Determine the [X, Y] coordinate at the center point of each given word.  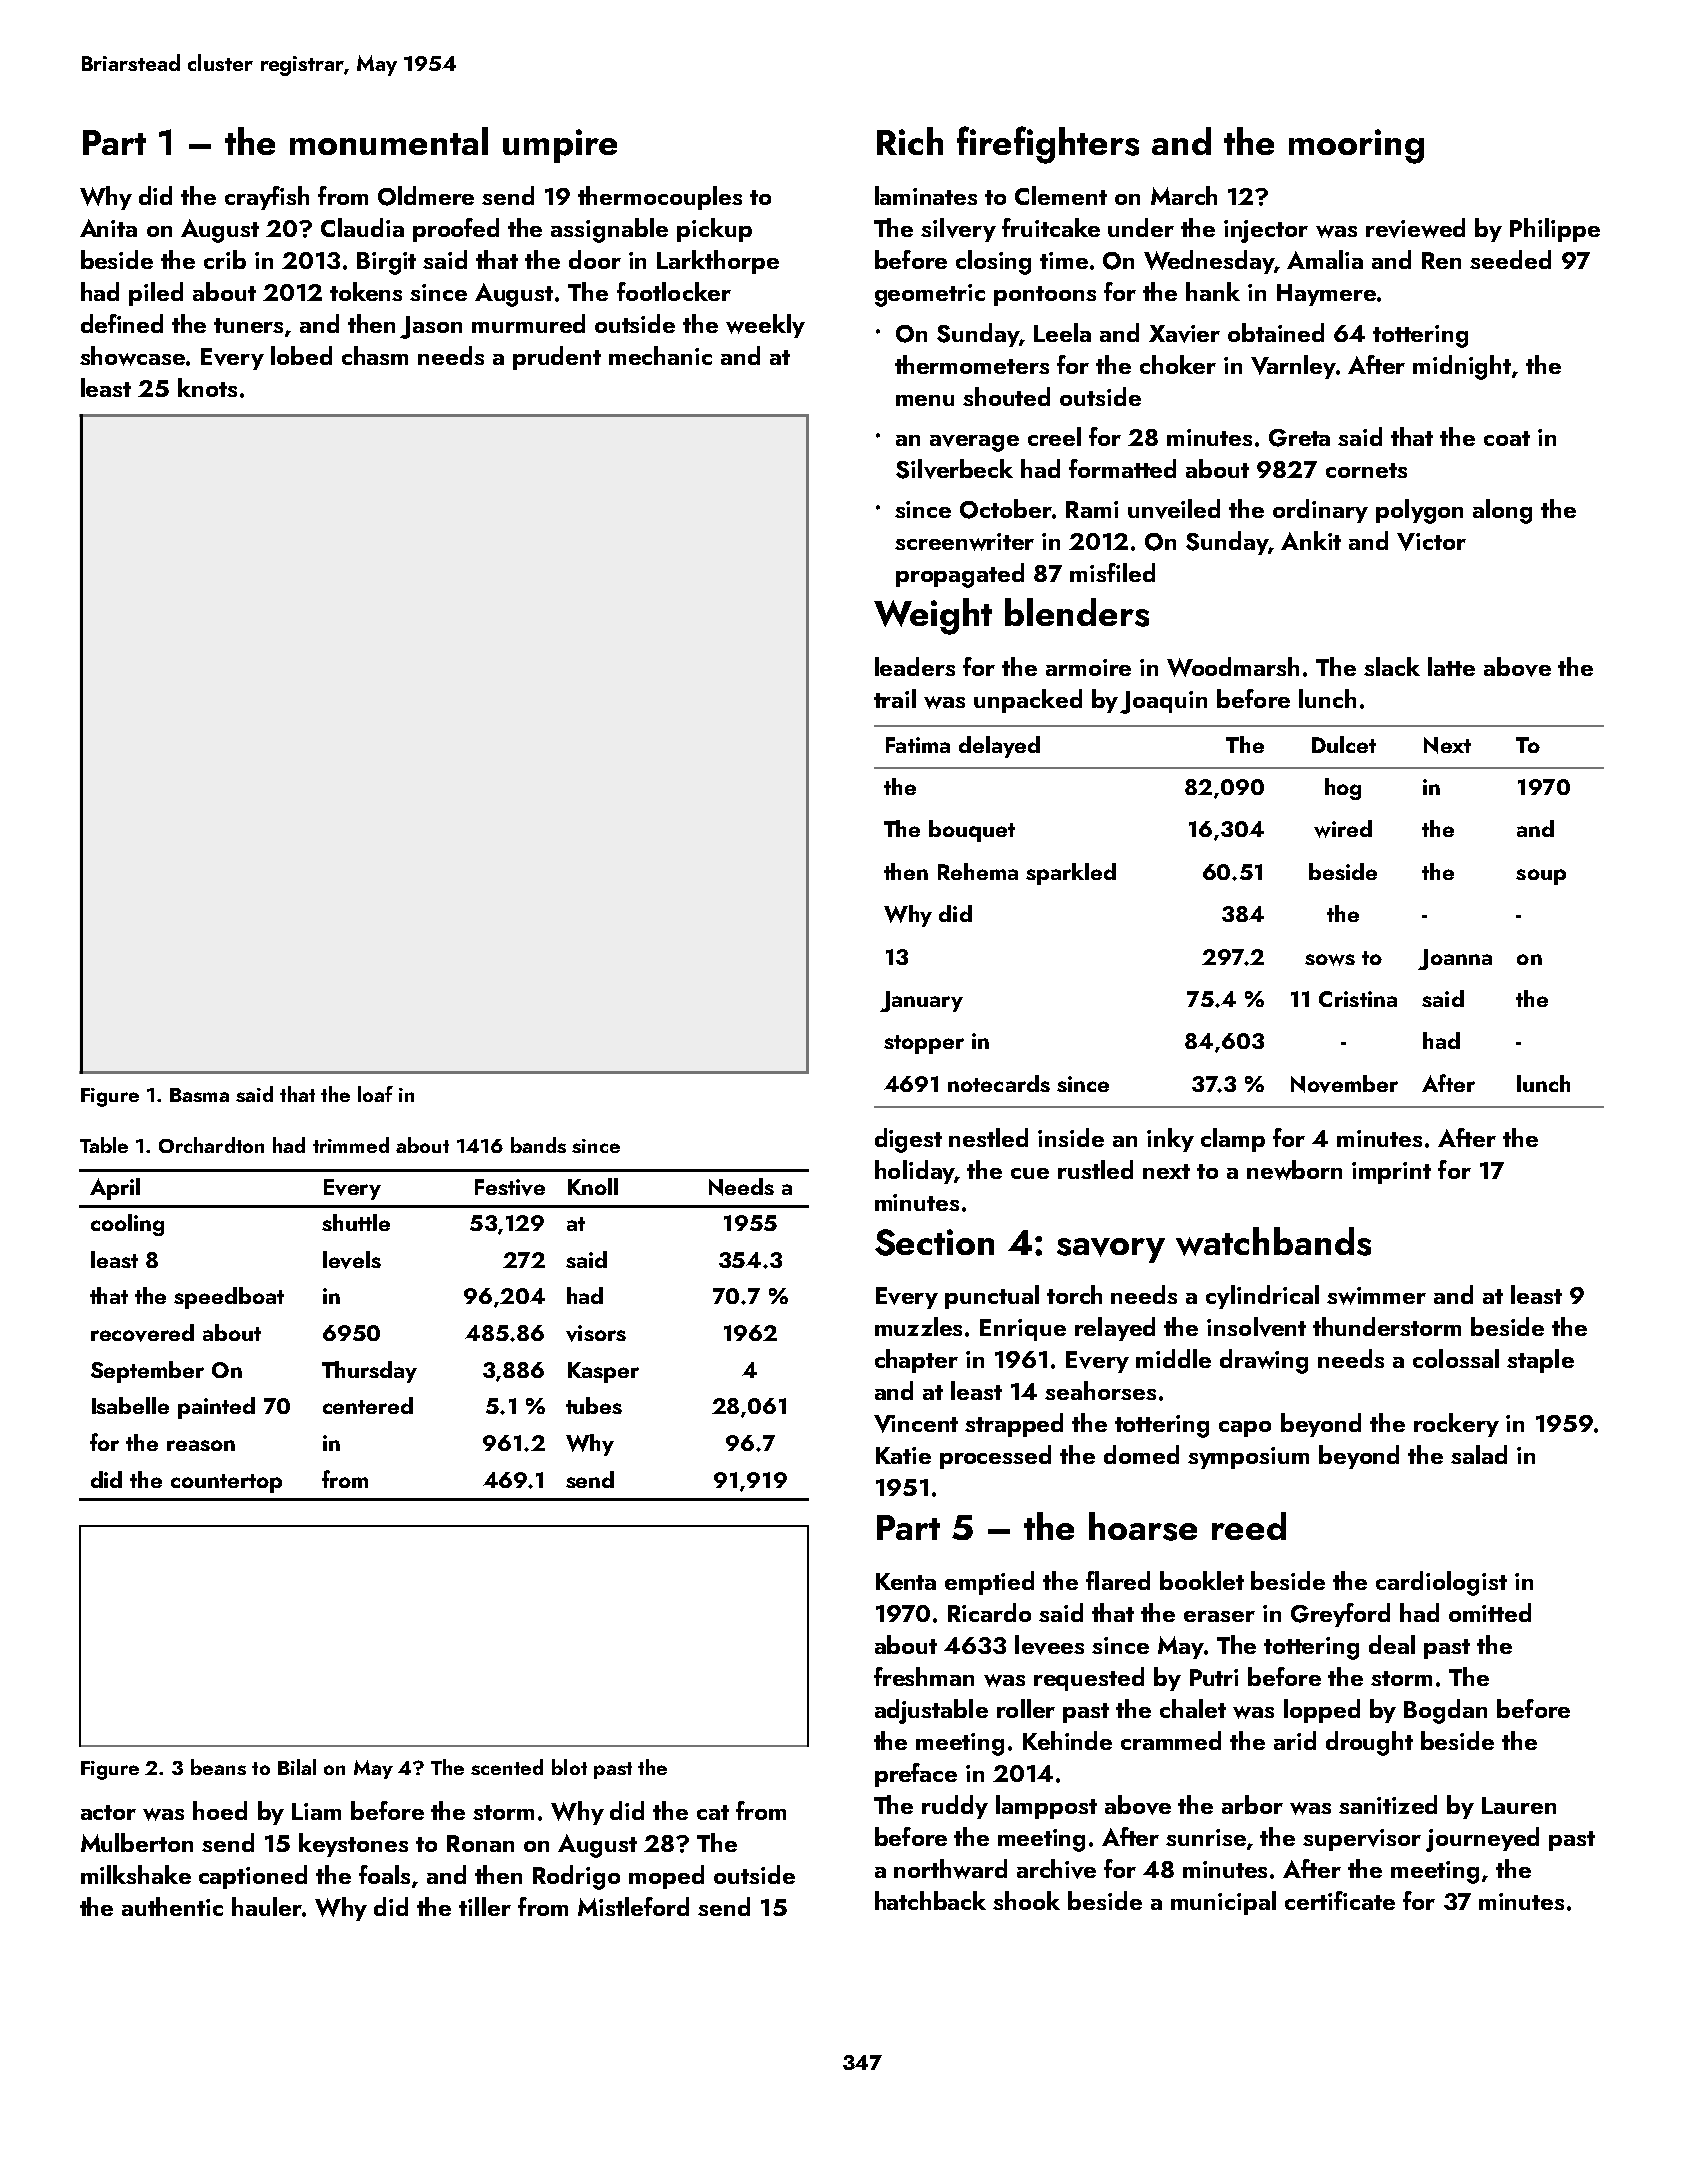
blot [569, 1767]
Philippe [1555, 230]
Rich [910, 141]
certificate [1340, 1900]
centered [368, 1405]
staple [1540, 1361]
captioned [253, 1877]
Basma [199, 1095]
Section [934, 1242]
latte [1451, 666]
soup [1541, 877]
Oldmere [426, 196]
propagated [960, 575]
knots [207, 387]
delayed [999, 747]
